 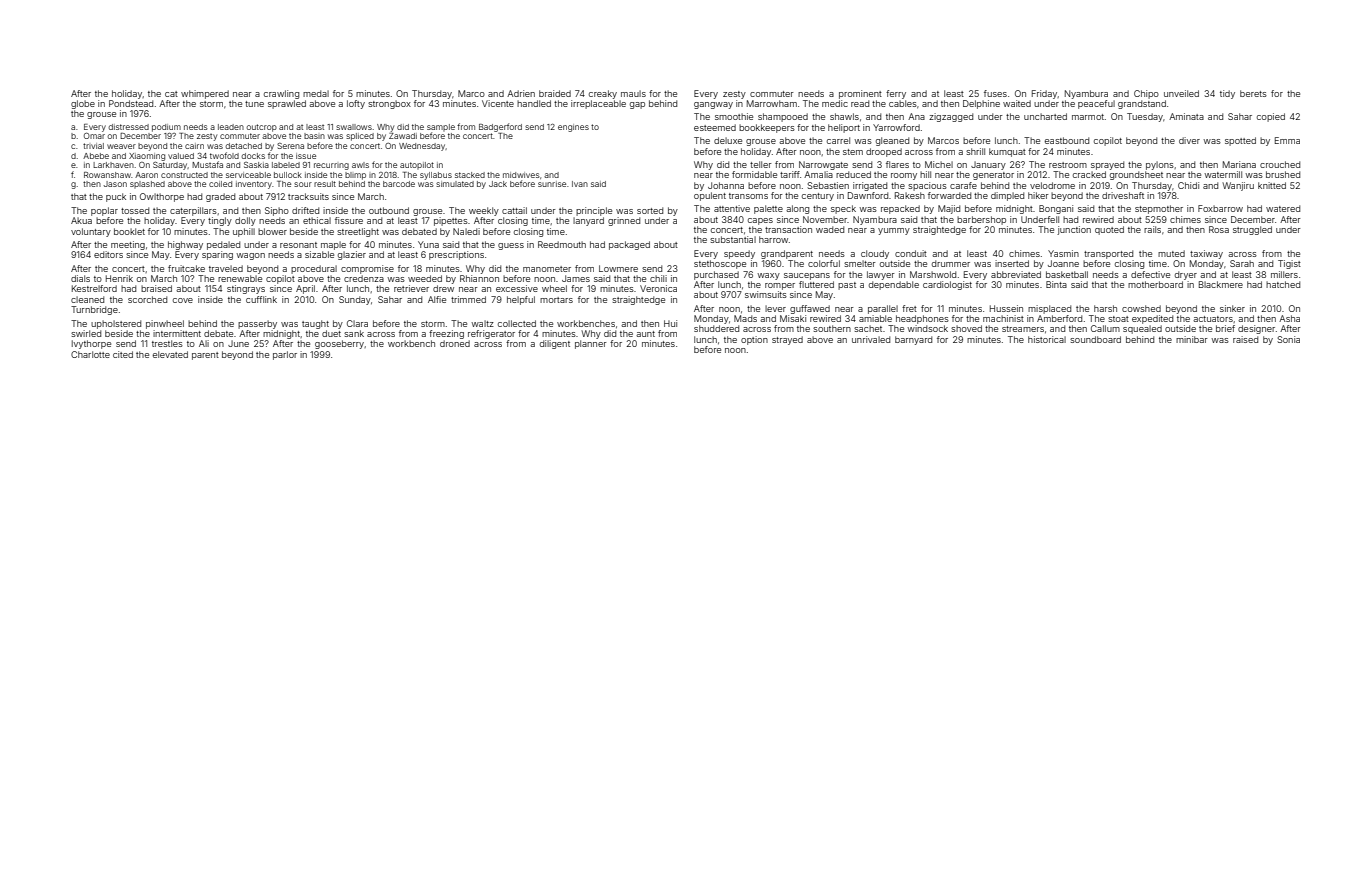 What do you see at coordinates (825, 219) in the screenshot?
I see `November` at bounding box center [825, 219].
